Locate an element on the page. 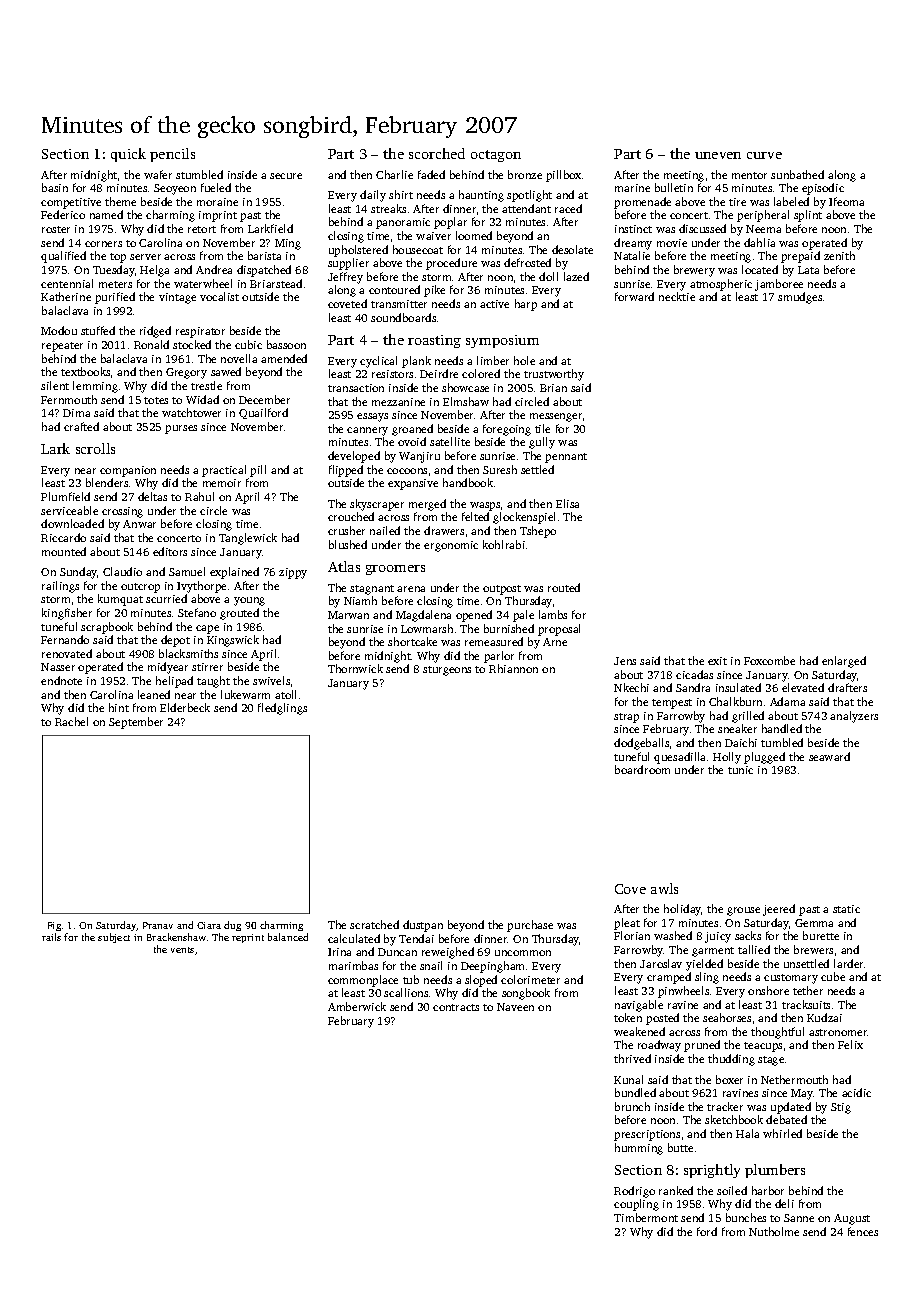 This document has height=1308, width=924. zenith is located at coordinates (839, 255).
